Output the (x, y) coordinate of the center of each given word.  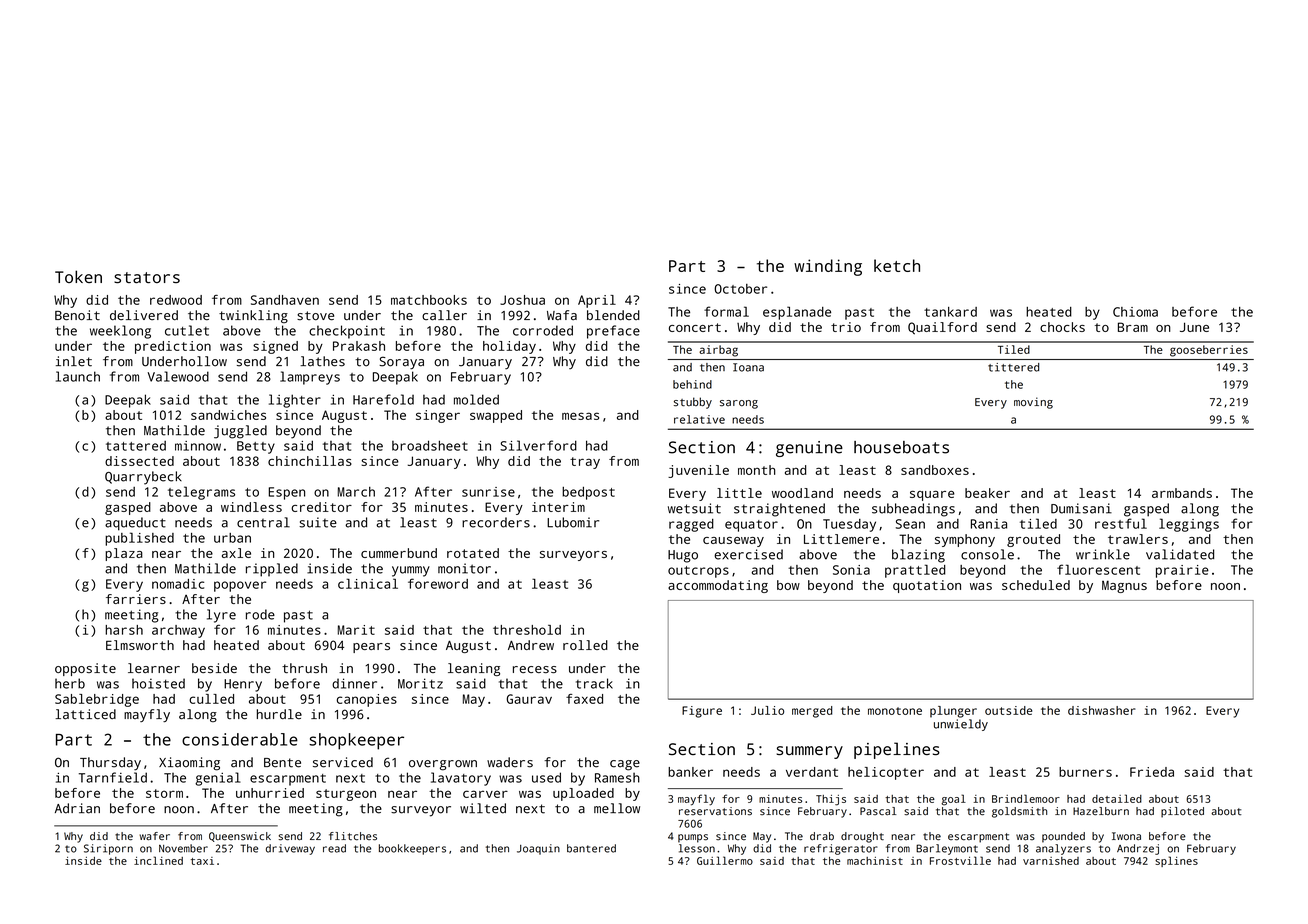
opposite (85, 669)
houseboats (901, 447)
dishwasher (1102, 710)
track (594, 683)
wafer (154, 836)
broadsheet (430, 445)
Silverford (538, 445)
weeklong (120, 332)
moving (1033, 403)
